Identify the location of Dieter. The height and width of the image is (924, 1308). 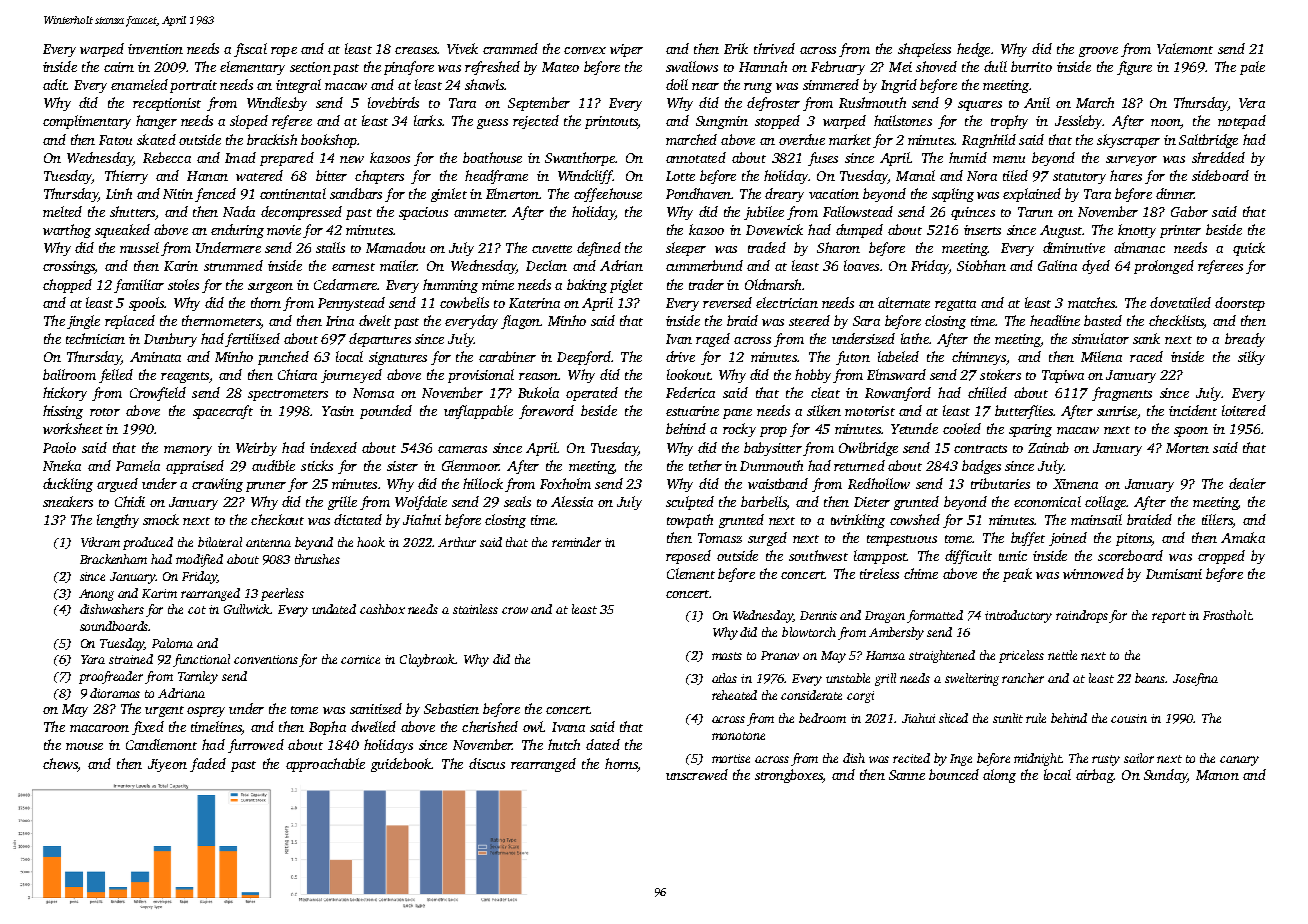
(872, 502).
